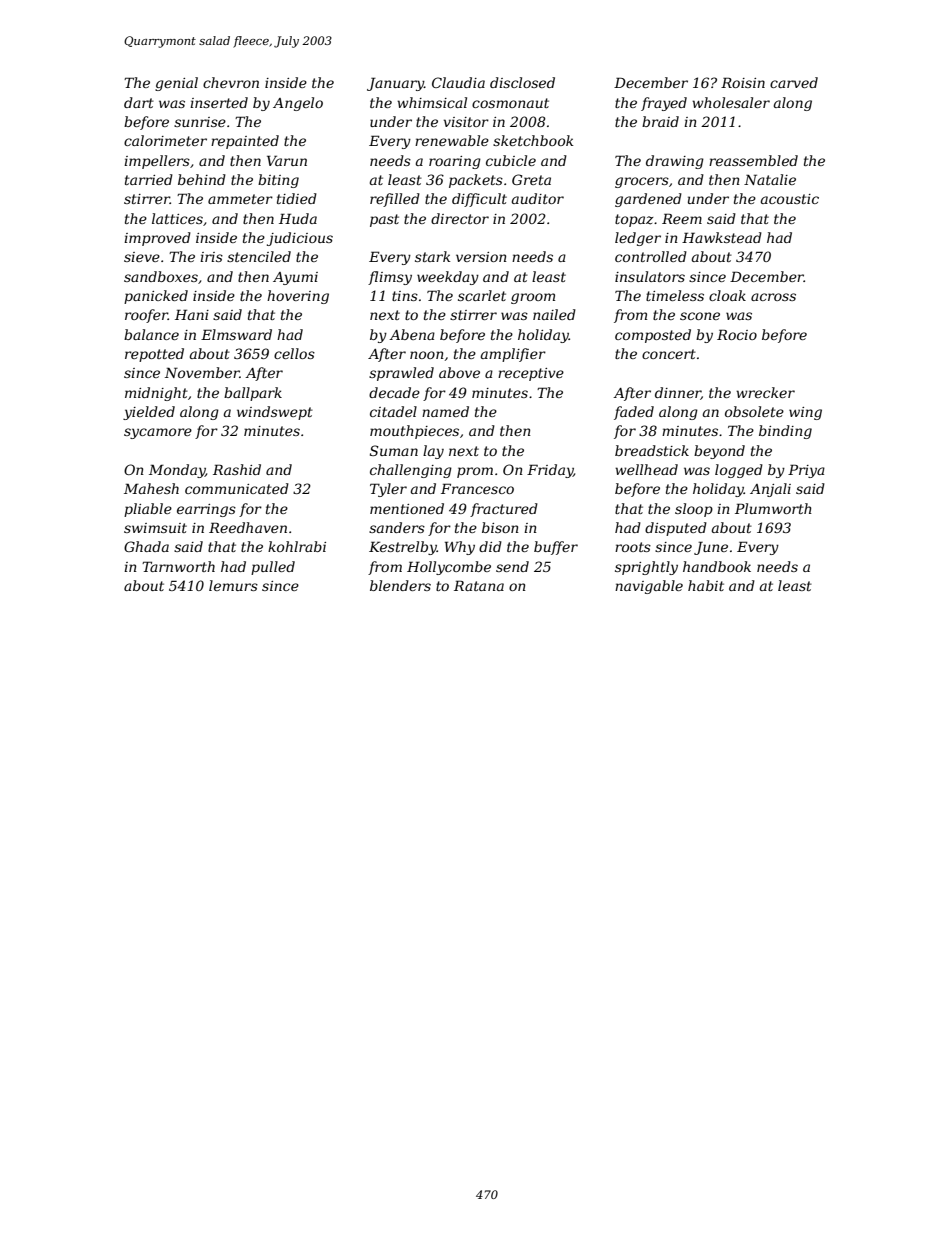  What do you see at coordinates (717, 566) in the screenshot?
I see `handbook` at bounding box center [717, 566].
